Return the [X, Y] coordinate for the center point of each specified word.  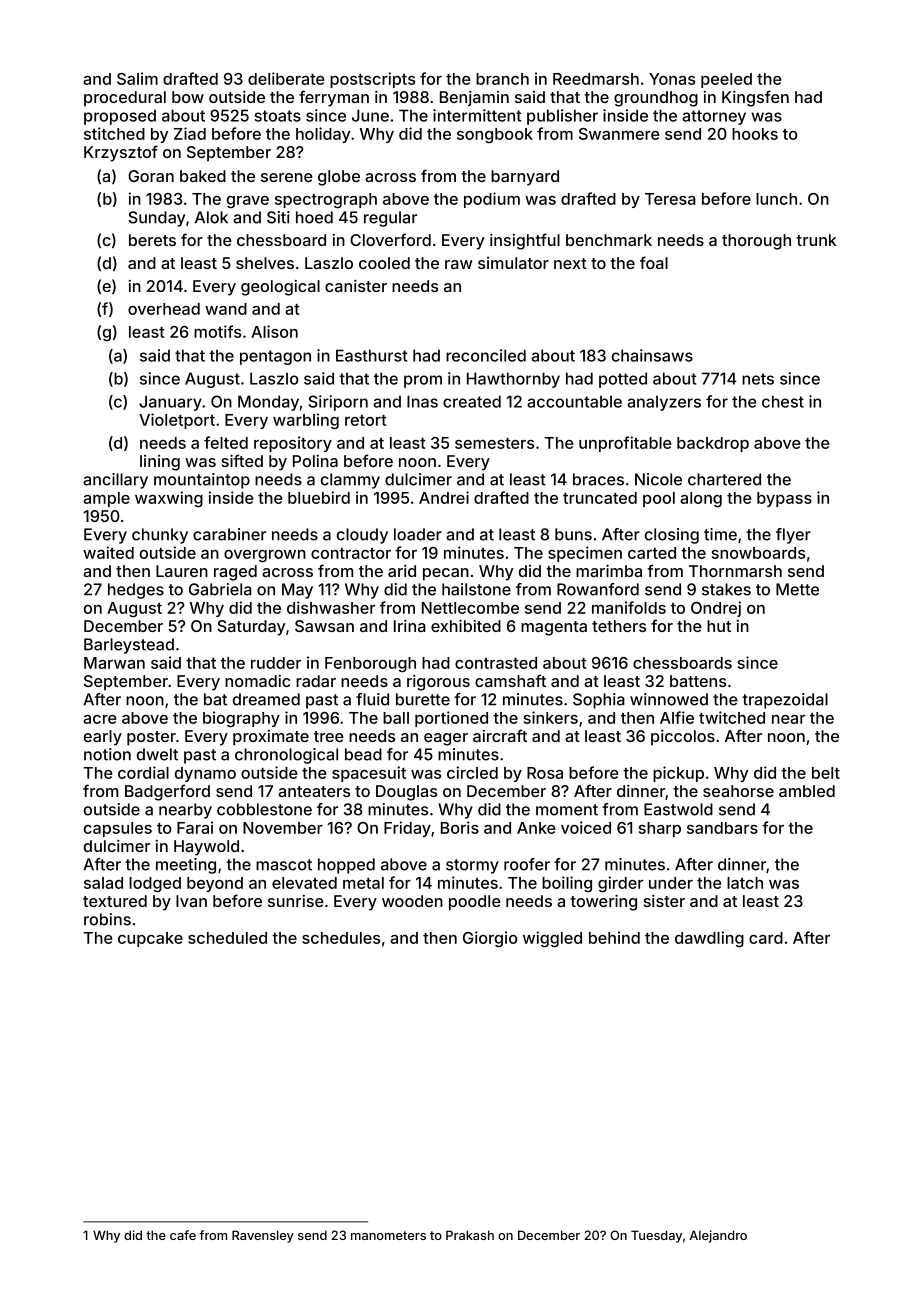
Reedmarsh [596, 79]
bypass [784, 499]
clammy [350, 481]
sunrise [296, 901]
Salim [137, 78]
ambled [807, 791]
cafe [183, 1235]
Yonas [672, 79]
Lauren [182, 571]
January [170, 403]
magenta [554, 628]
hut [719, 626]
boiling [567, 884]
